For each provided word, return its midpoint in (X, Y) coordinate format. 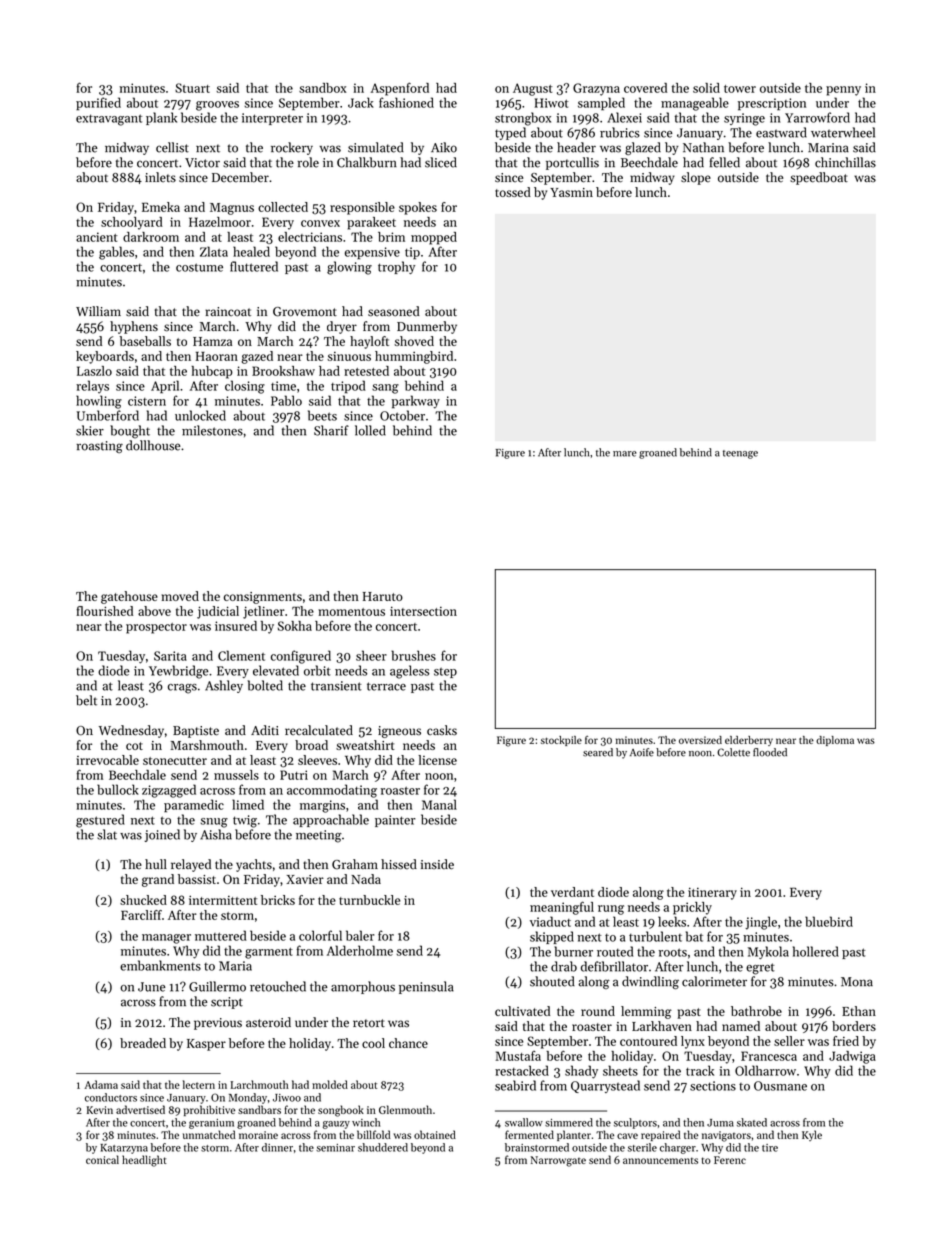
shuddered (383, 1147)
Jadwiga (852, 1057)
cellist (172, 147)
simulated (376, 147)
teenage (740, 454)
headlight (144, 1161)
